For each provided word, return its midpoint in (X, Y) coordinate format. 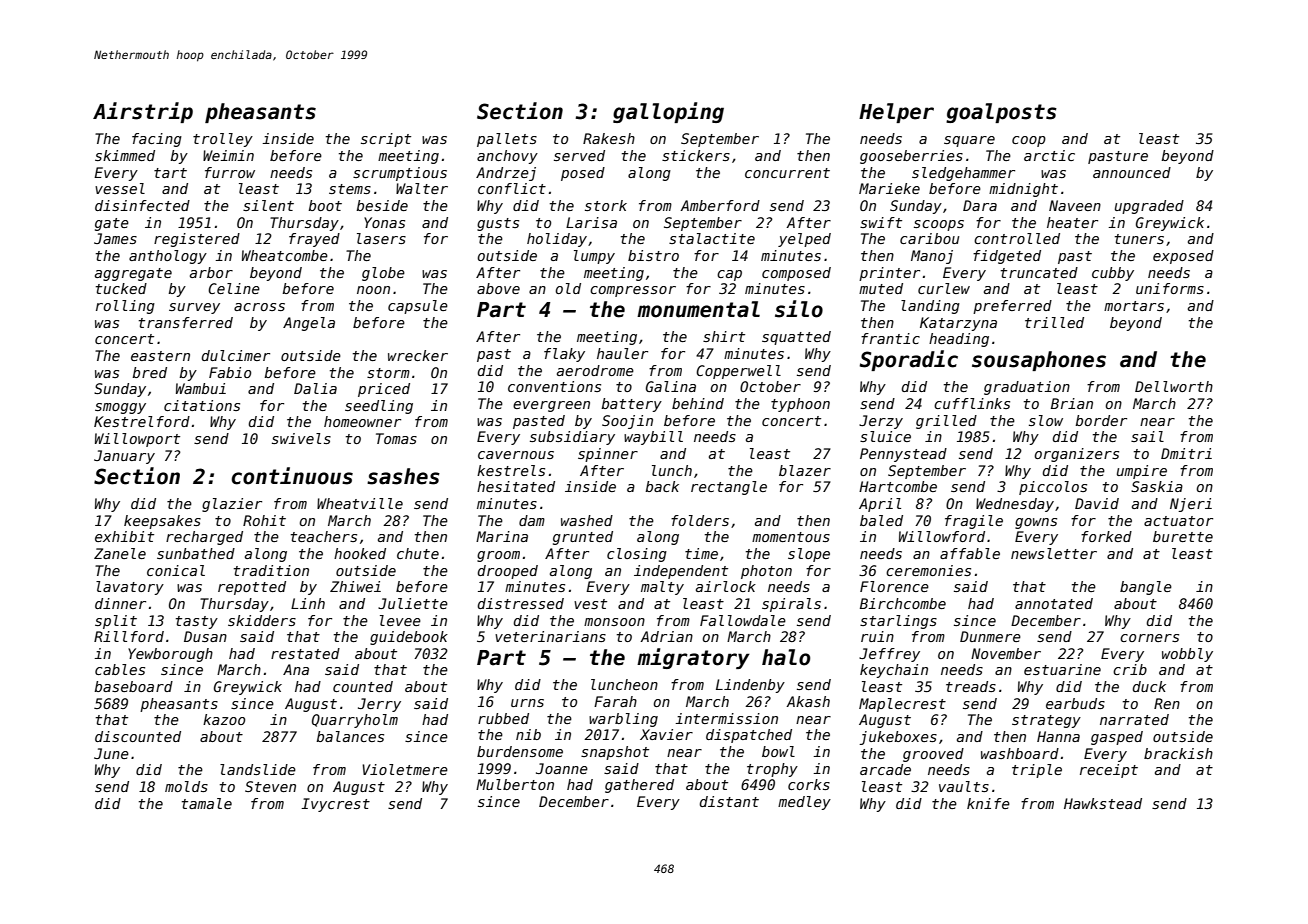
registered (197, 240)
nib (528, 734)
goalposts (1001, 113)
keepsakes (162, 522)
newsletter (1054, 553)
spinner (608, 455)
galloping (668, 112)
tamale (207, 803)
